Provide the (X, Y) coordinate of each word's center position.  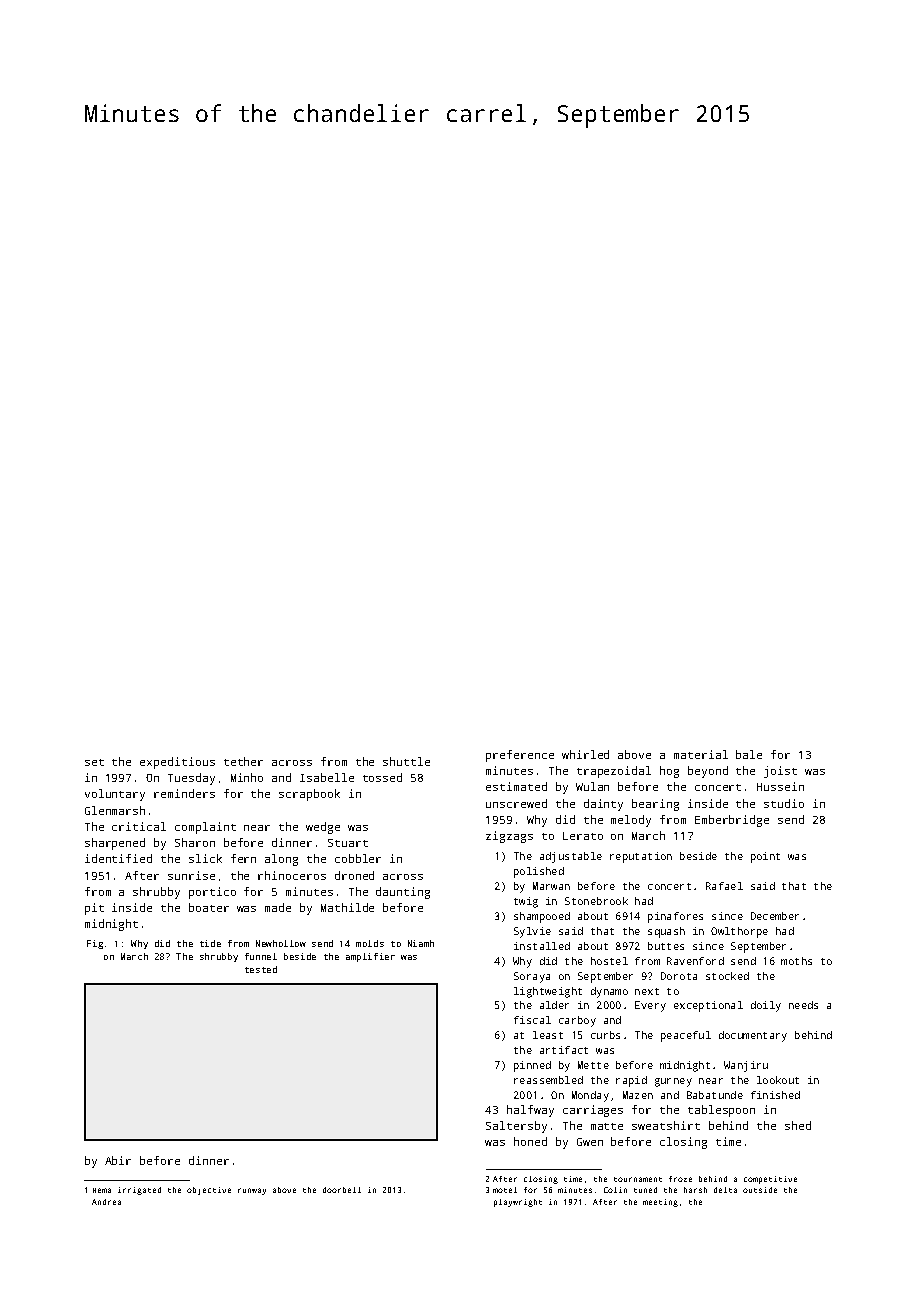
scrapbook (309, 795)
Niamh (421, 943)
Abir (118, 1160)
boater (209, 907)
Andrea (106, 1202)
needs (803, 1005)
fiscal (532, 1020)
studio (784, 803)
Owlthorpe (739, 932)
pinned (532, 1066)
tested (261, 969)
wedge (323, 828)
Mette (593, 1065)
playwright (518, 1203)
